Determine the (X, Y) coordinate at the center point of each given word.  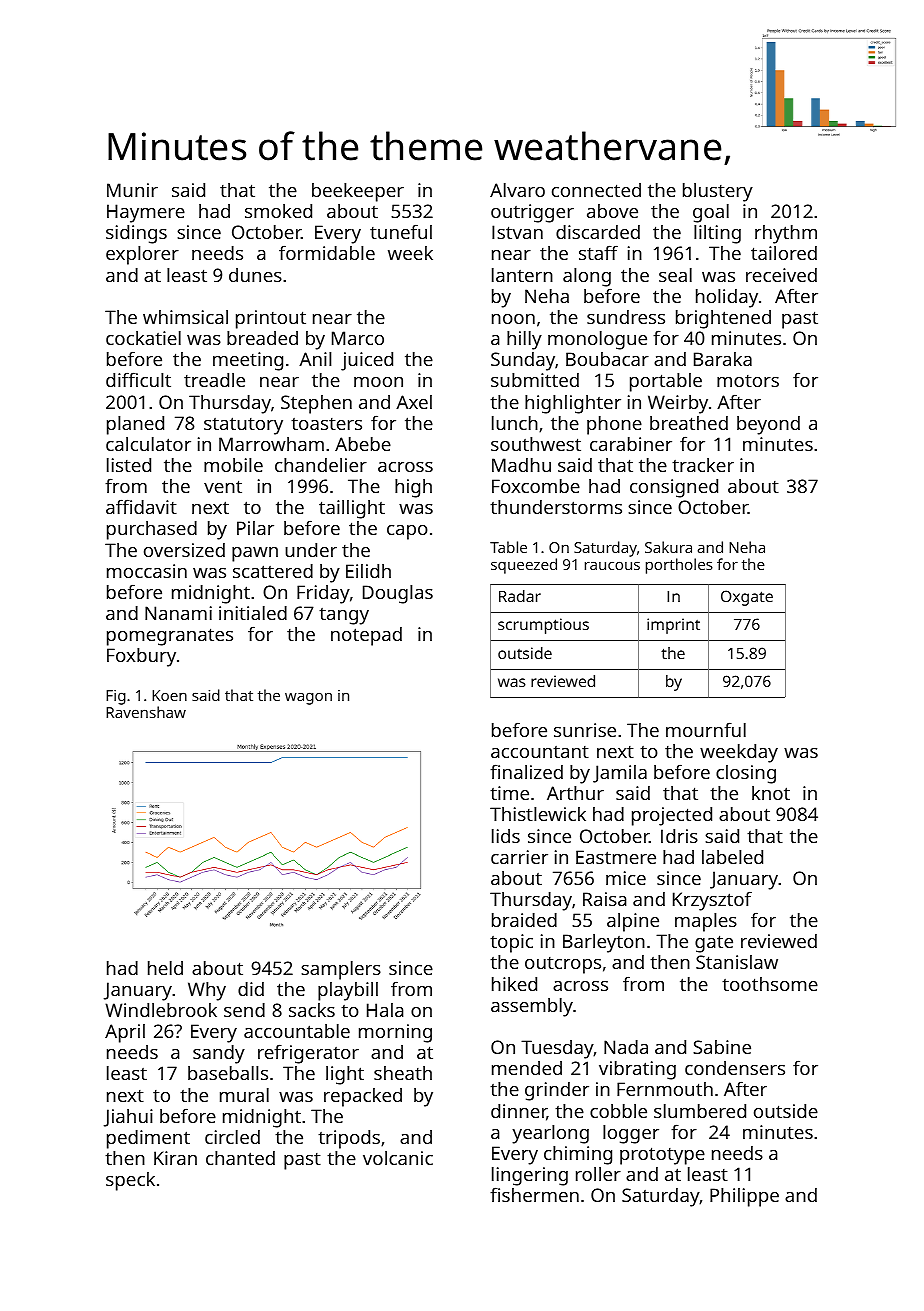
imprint (673, 626)
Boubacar (607, 359)
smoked (278, 211)
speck (130, 1181)
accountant (540, 752)
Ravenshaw (146, 712)
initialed (253, 613)
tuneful (401, 231)
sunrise (585, 730)
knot (771, 793)
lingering (530, 1176)
